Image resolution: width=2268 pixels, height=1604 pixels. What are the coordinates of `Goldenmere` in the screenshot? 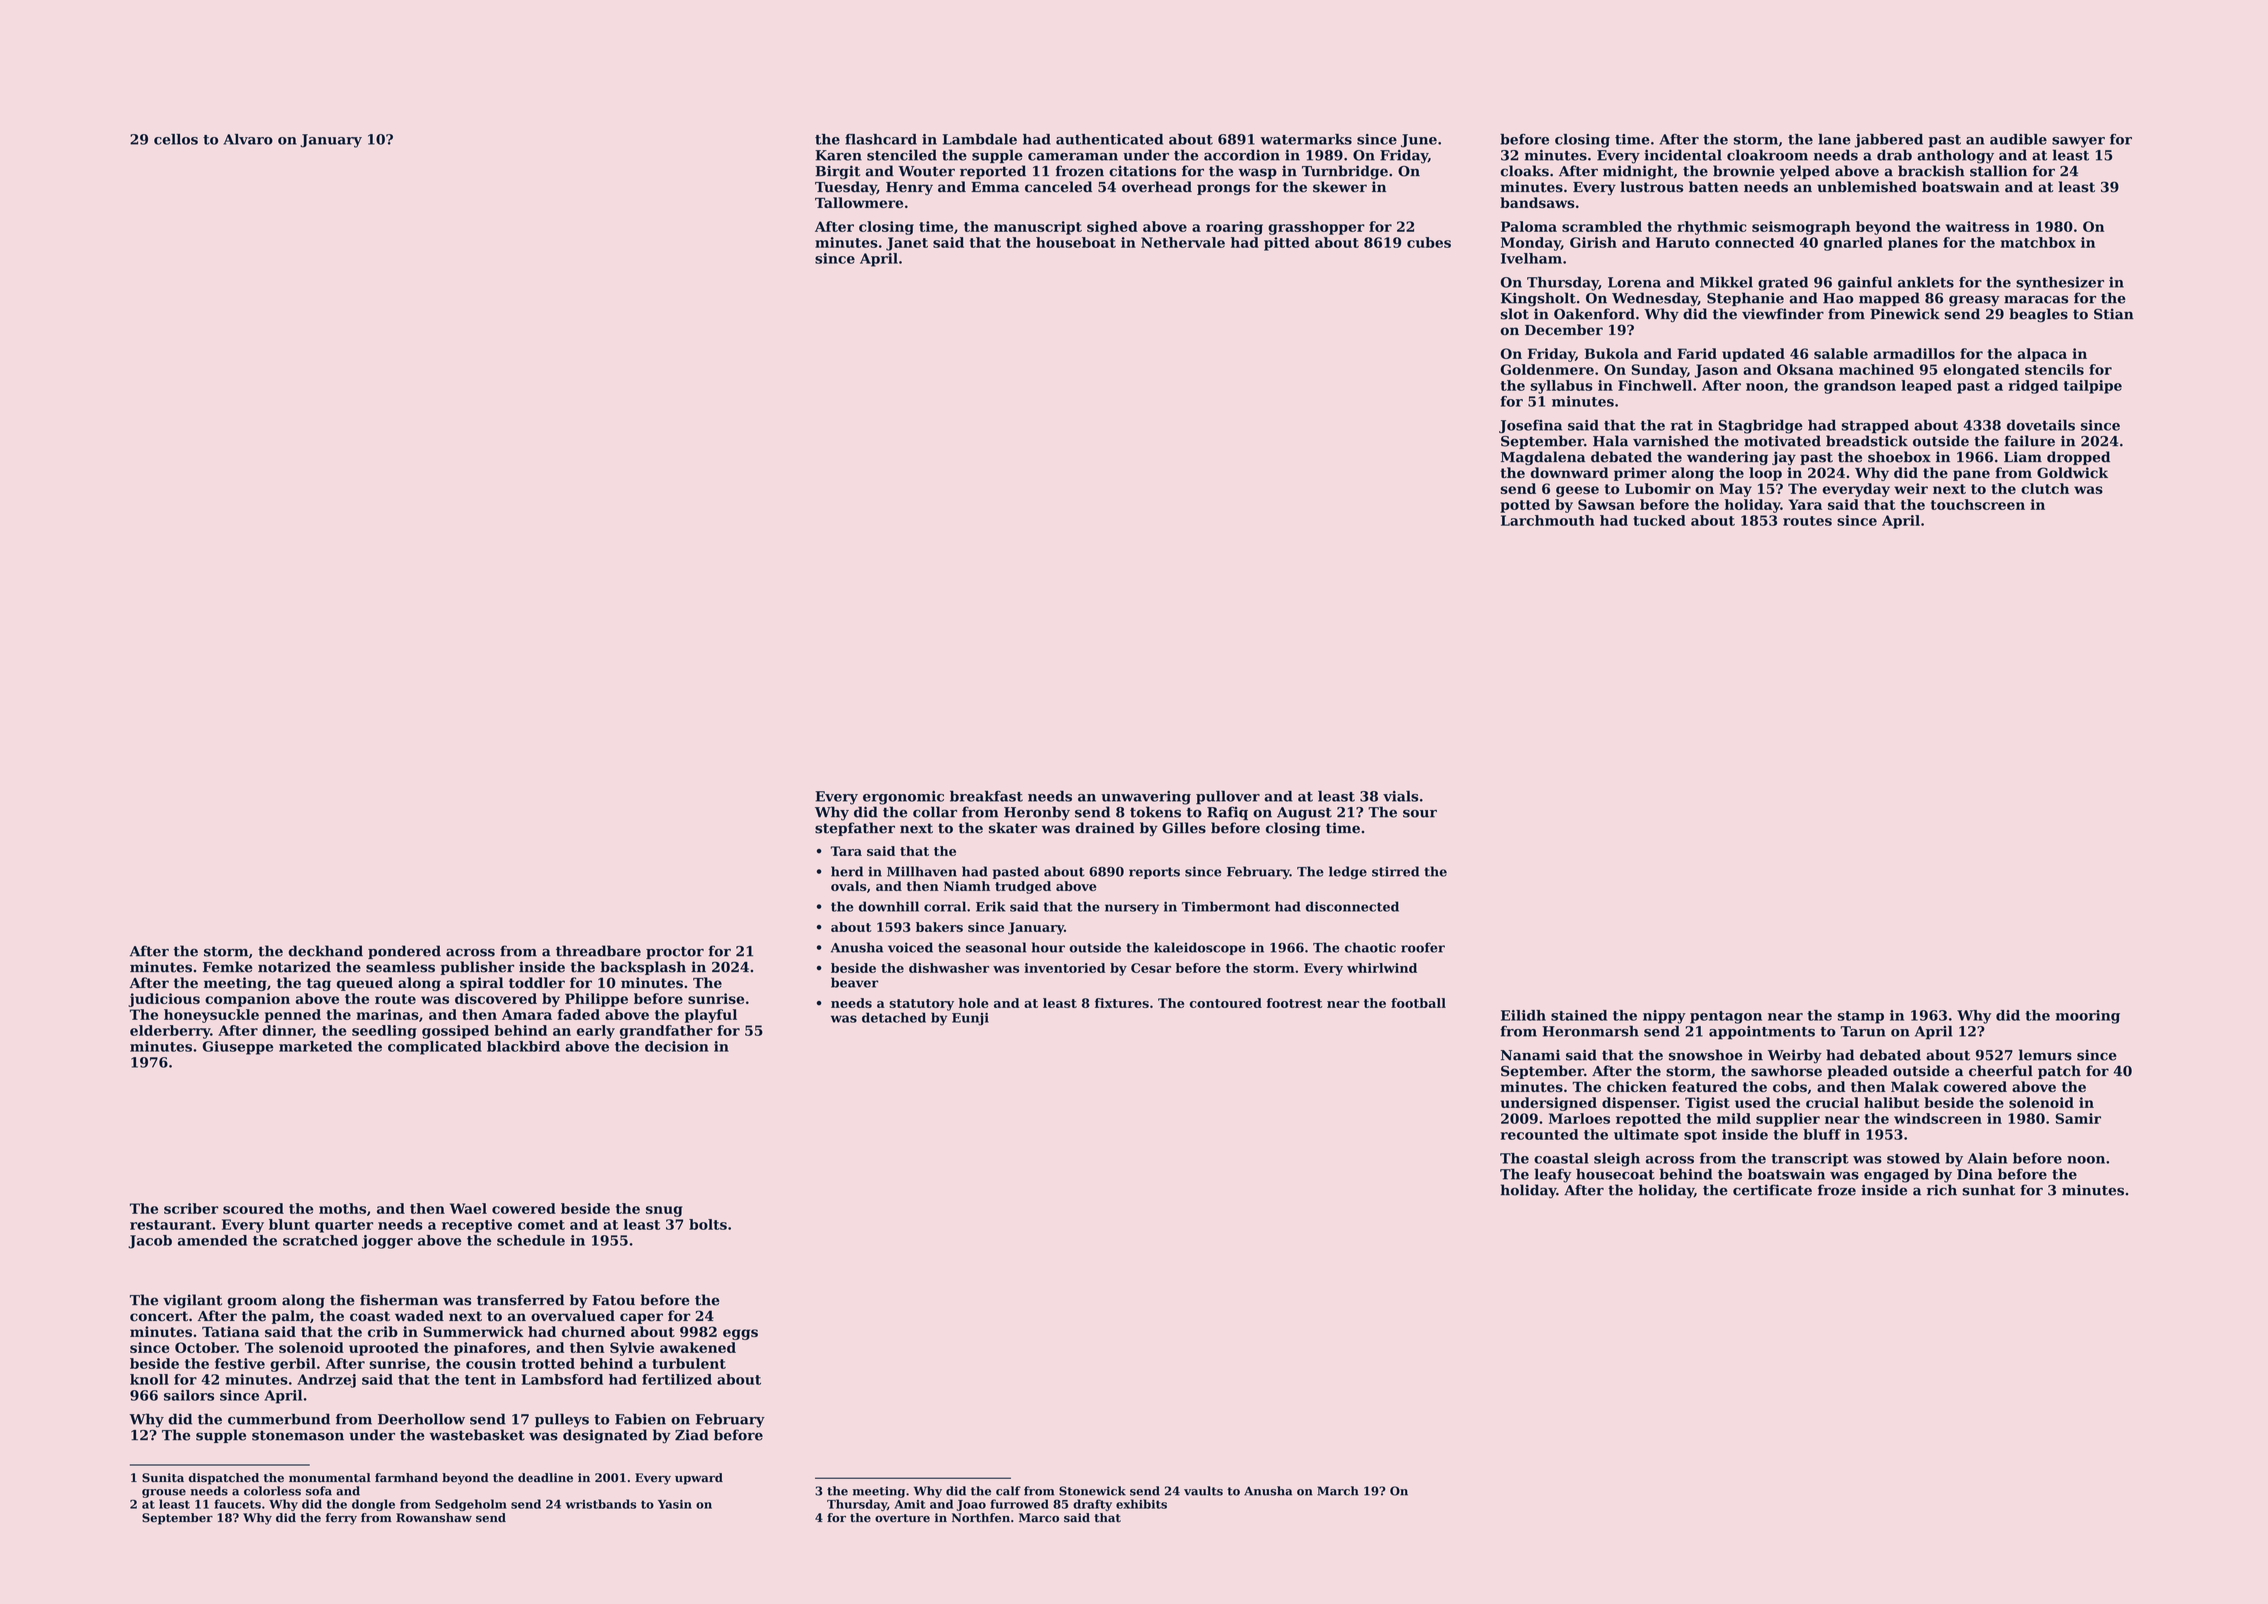 It's located at (1547, 369).
